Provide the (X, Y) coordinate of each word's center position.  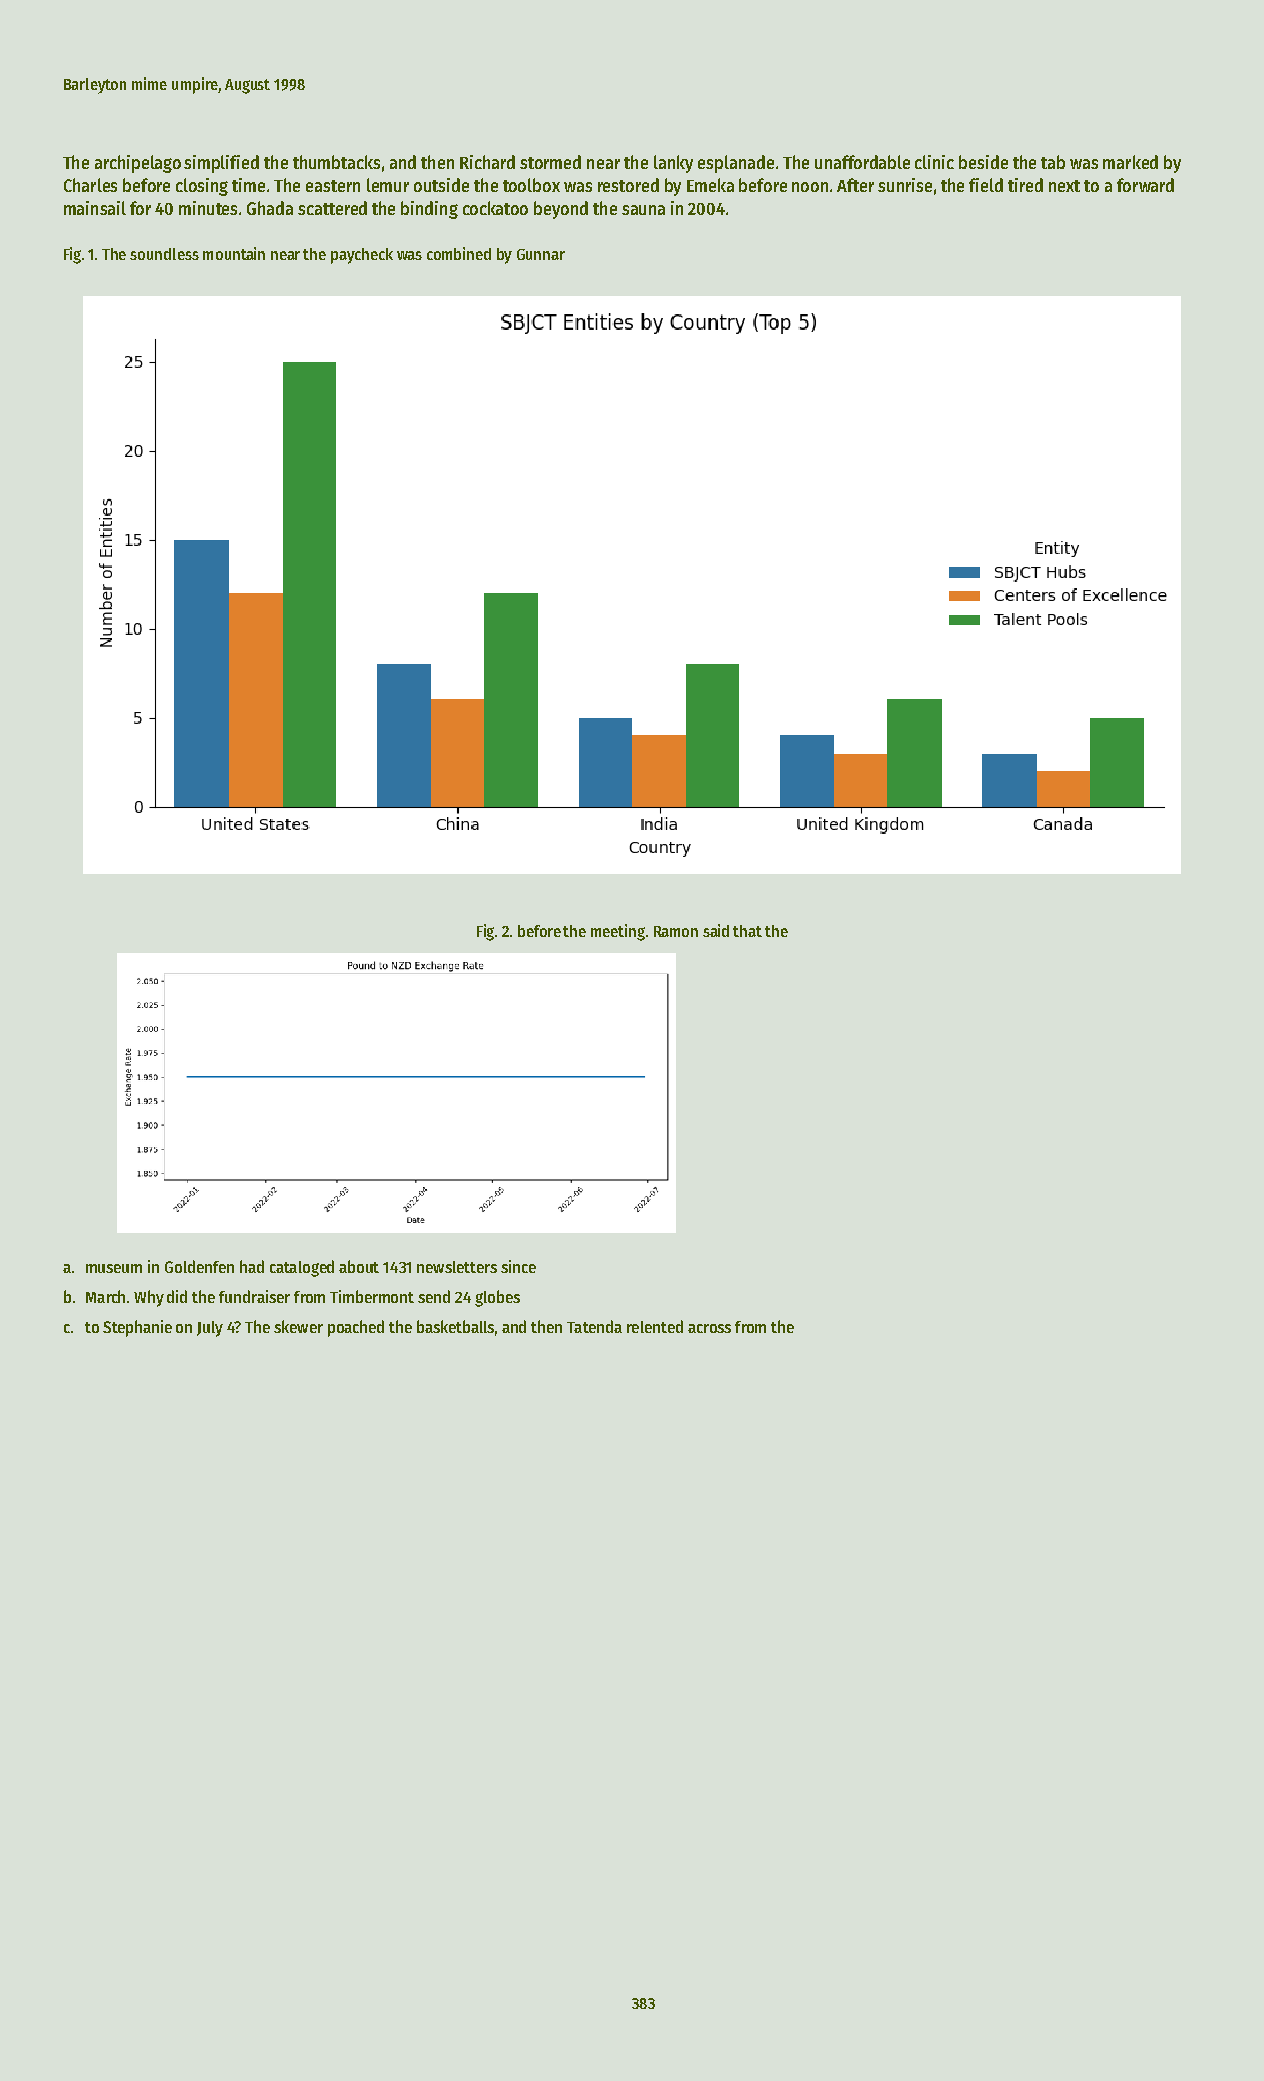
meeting (618, 932)
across (709, 1328)
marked (1130, 162)
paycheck (362, 256)
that (747, 931)
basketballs (455, 1326)
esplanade (736, 164)
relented (655, 1326)
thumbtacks (336, 162)
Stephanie (137, 1328)
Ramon (676, 931)
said (716, 930)
